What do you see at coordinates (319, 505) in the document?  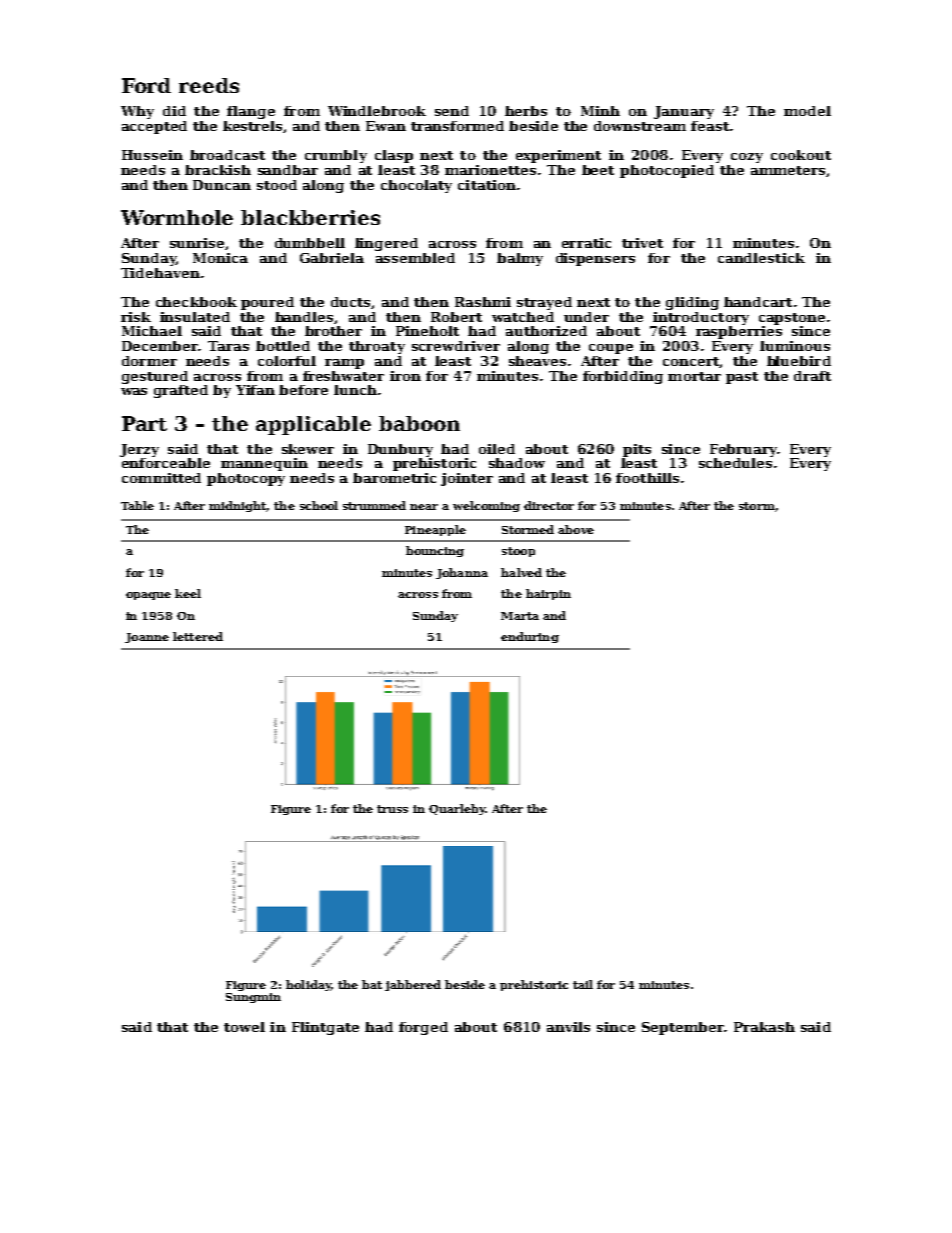 I see `school` at bounding box center [319, 505].
